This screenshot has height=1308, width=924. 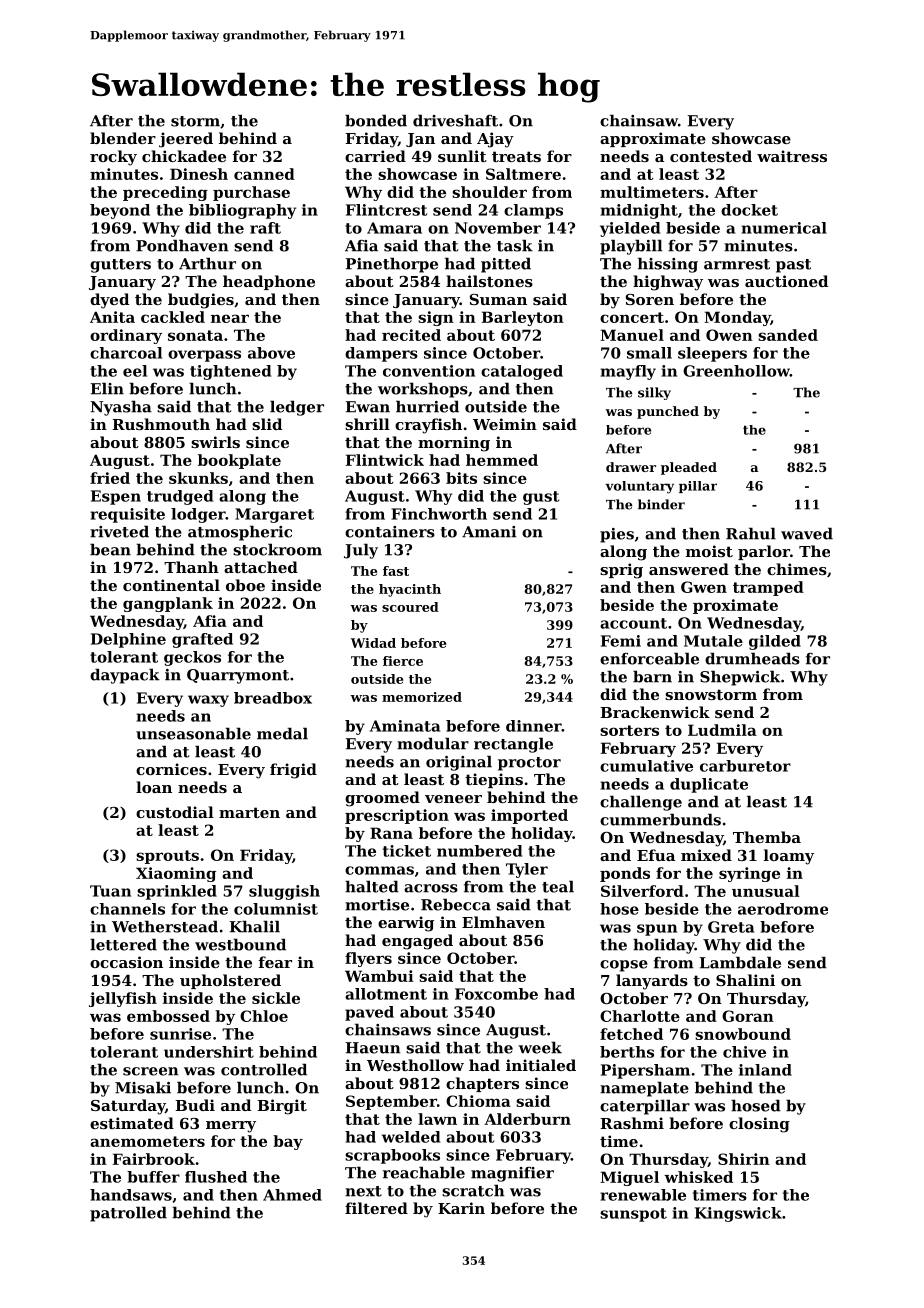 What do you see at coordinates (793, 266) in the screenshot?
I see `past` at bounding box center [793, 266].
